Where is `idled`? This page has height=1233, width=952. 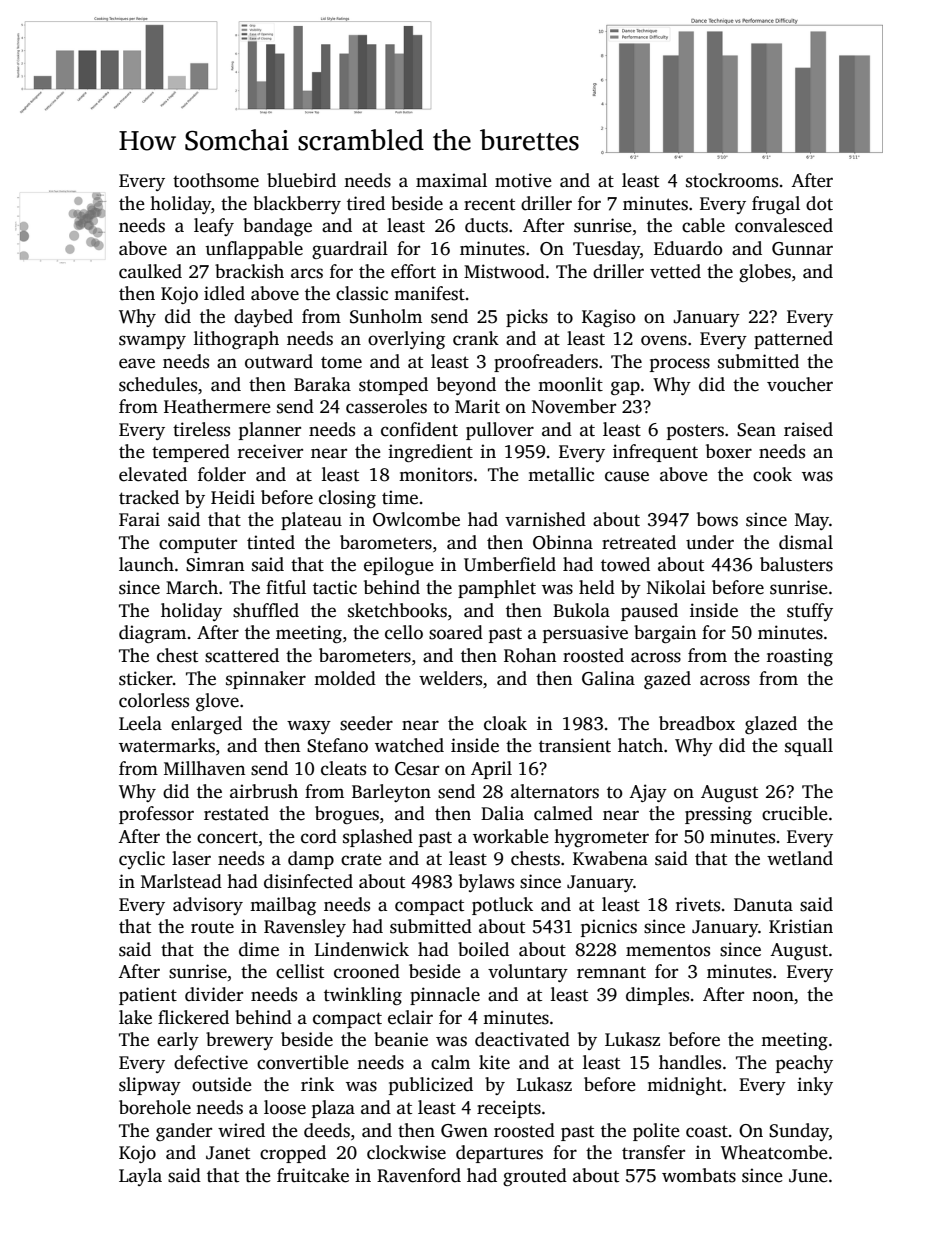 idled is located at coordinates (224, 293).
